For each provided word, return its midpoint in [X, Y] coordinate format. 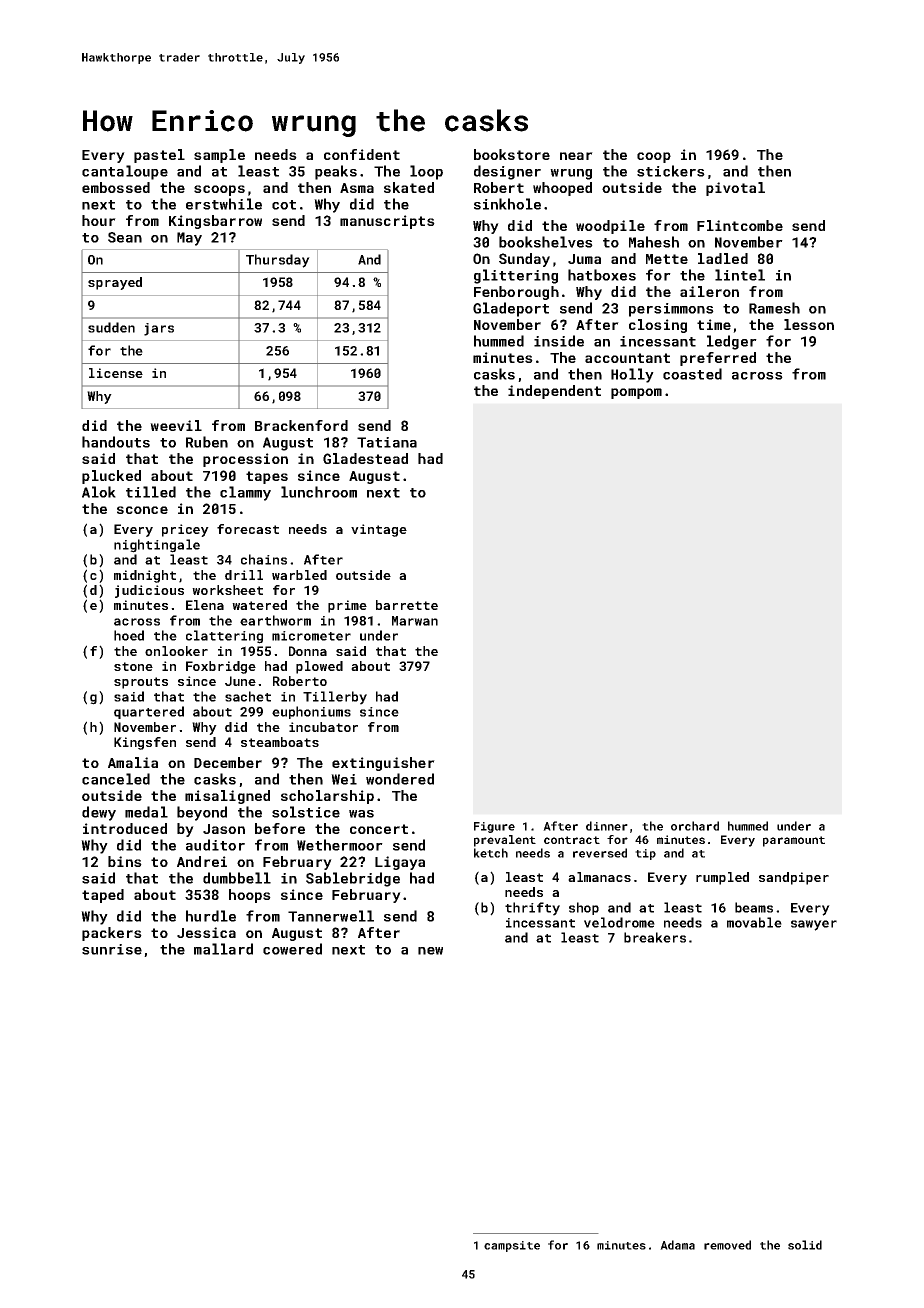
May [189, 239]
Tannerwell [331, 916]
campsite [512, 1246]
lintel [740, 275]
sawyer [814, 925]
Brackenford [301, 425]
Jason [224, 829]
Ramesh [774, 308]
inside [559, 341]
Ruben [207, 442]
